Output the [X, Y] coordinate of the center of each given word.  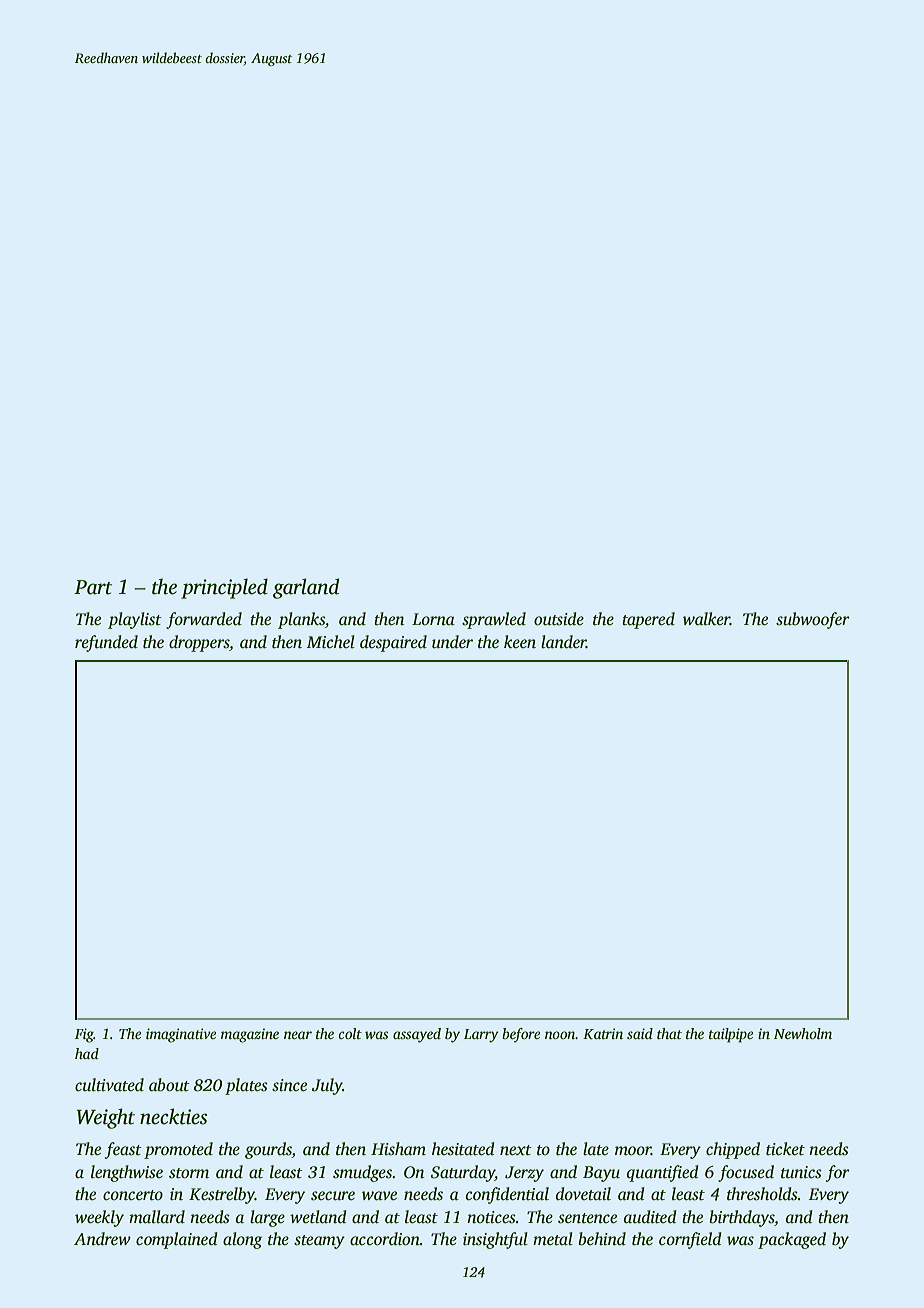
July [327, 1086]
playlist [135, 620]
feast [123, 1150]
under [452, 642]
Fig [84, 1035]
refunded [106, 643]
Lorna [433, 619]
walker [706, 619]
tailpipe [731, 1035]
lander [563, 642]
